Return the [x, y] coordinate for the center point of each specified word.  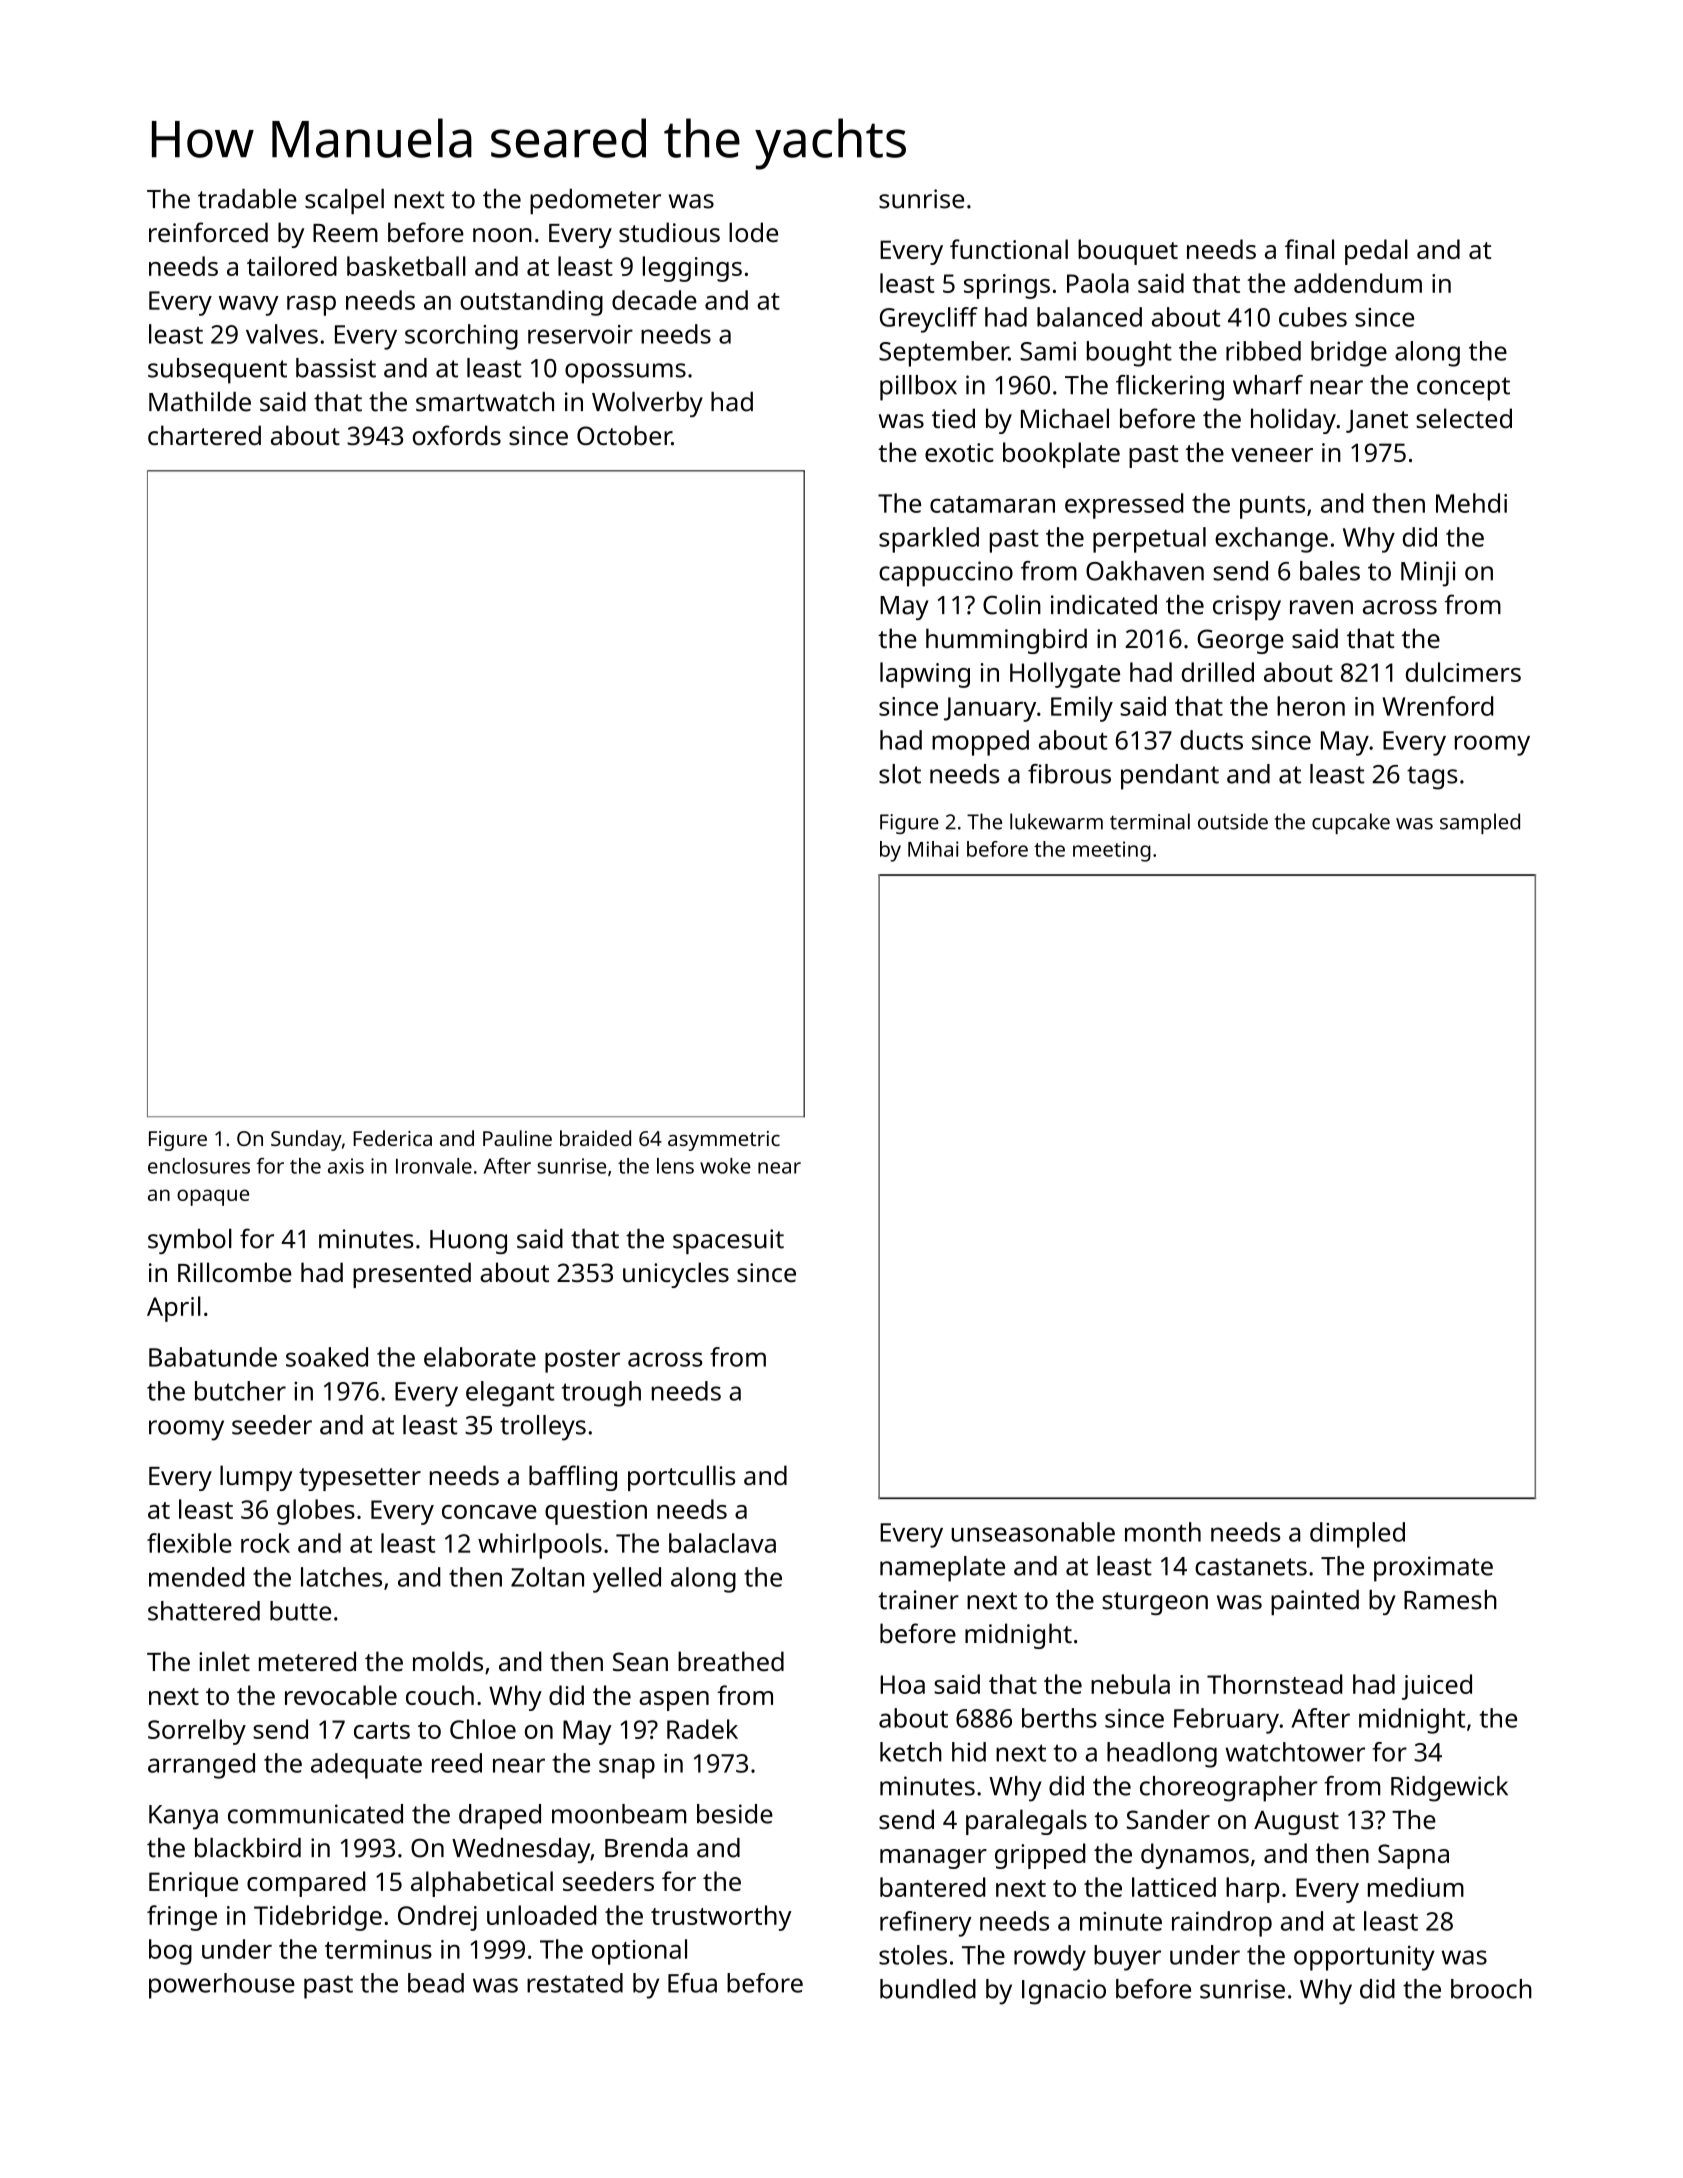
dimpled [1357, 1535]
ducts [1211, 740]
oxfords [457, 435]
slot [900, 774]
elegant [510, 1394]
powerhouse [222, 1986]
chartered [204, 435]
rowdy [1050, 1958]
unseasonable [1033, 1532]
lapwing [925, 675]
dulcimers [1463, 672]
